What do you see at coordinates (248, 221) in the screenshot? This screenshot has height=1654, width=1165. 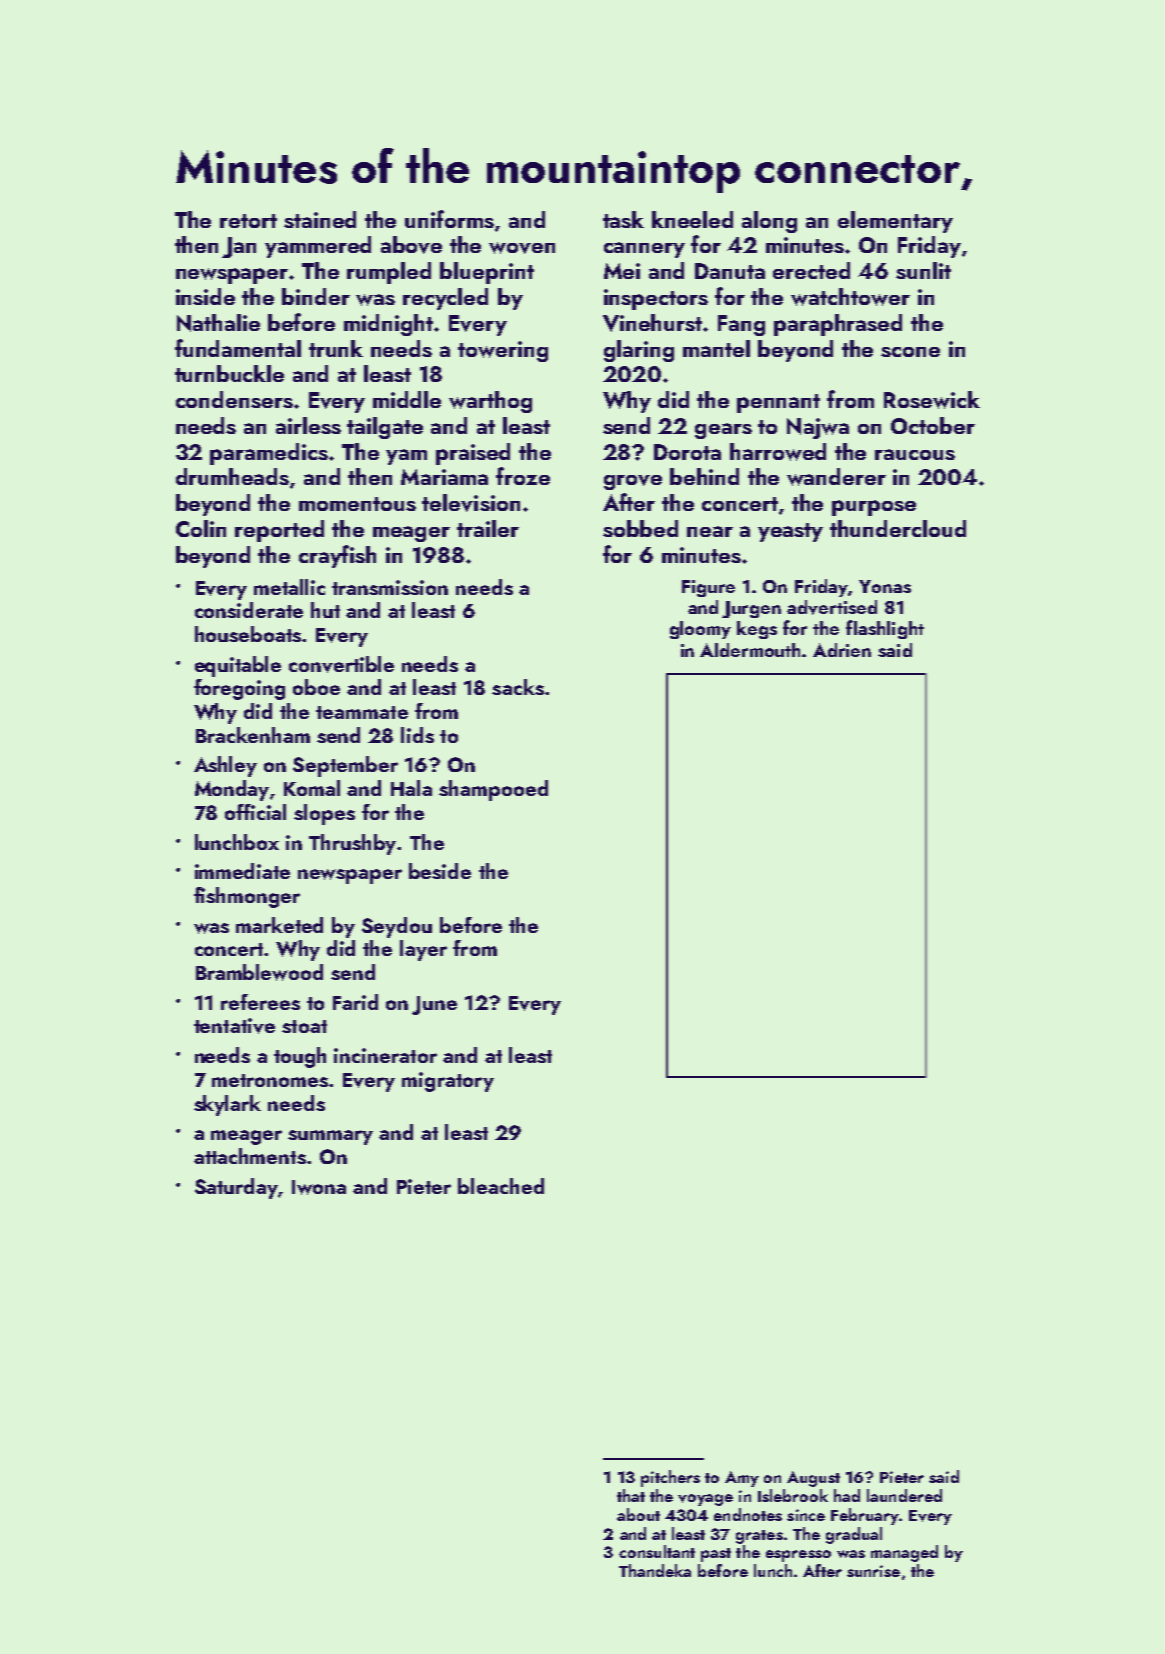 I see `retort` at bounding box center [248, 221].
